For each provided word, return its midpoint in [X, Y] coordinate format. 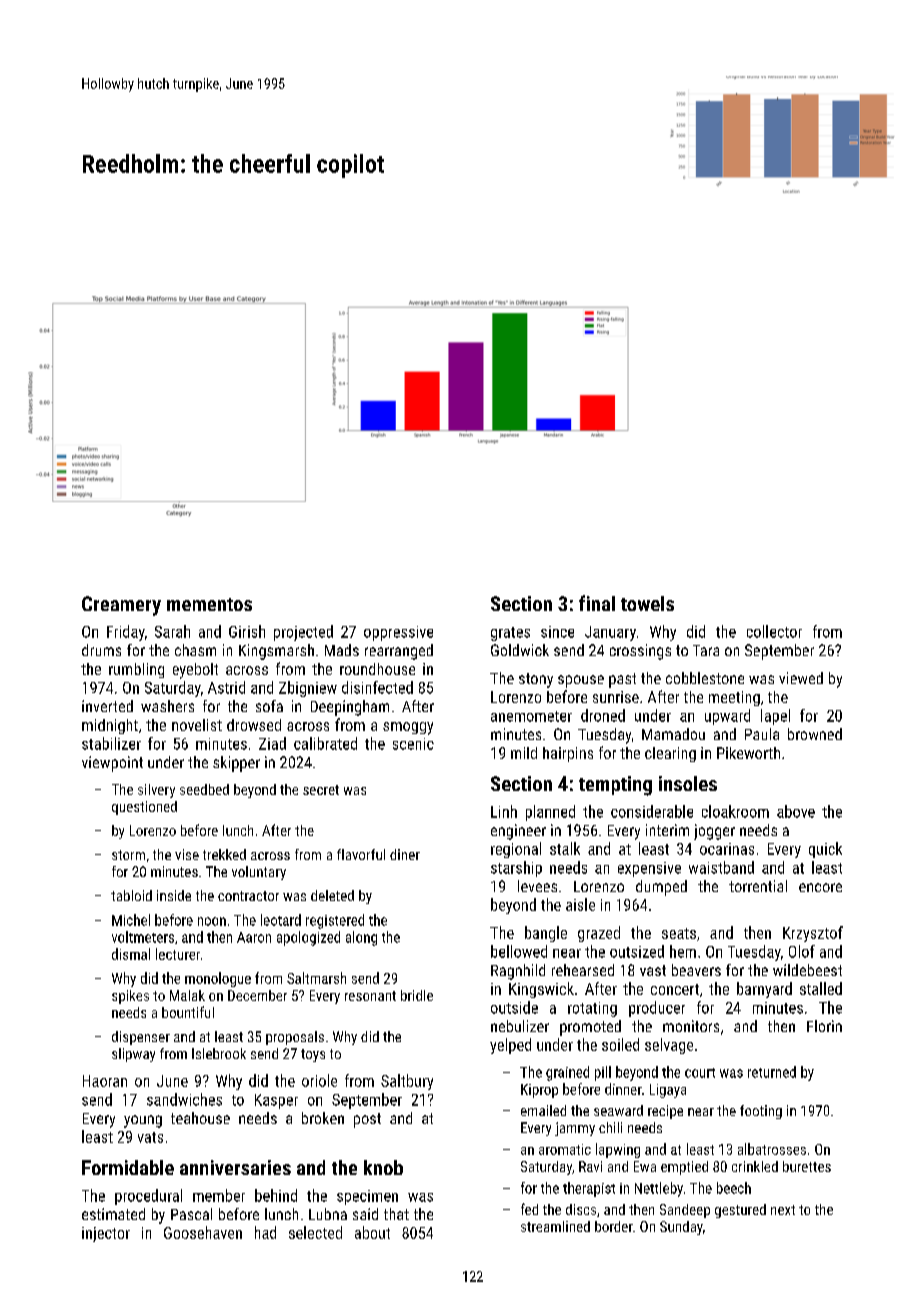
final [597, 603]
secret [321, 790]
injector [106, 1234]
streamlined [555, 1226]
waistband [721, 867]
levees [537, 886]
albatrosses [772, 1149]
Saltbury [407, 1082]
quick [825, 850]
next [783, 1210]
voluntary [259, 873]
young [143, 1121]
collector [774, 631]
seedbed [204, 789]
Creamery [121, 606]
